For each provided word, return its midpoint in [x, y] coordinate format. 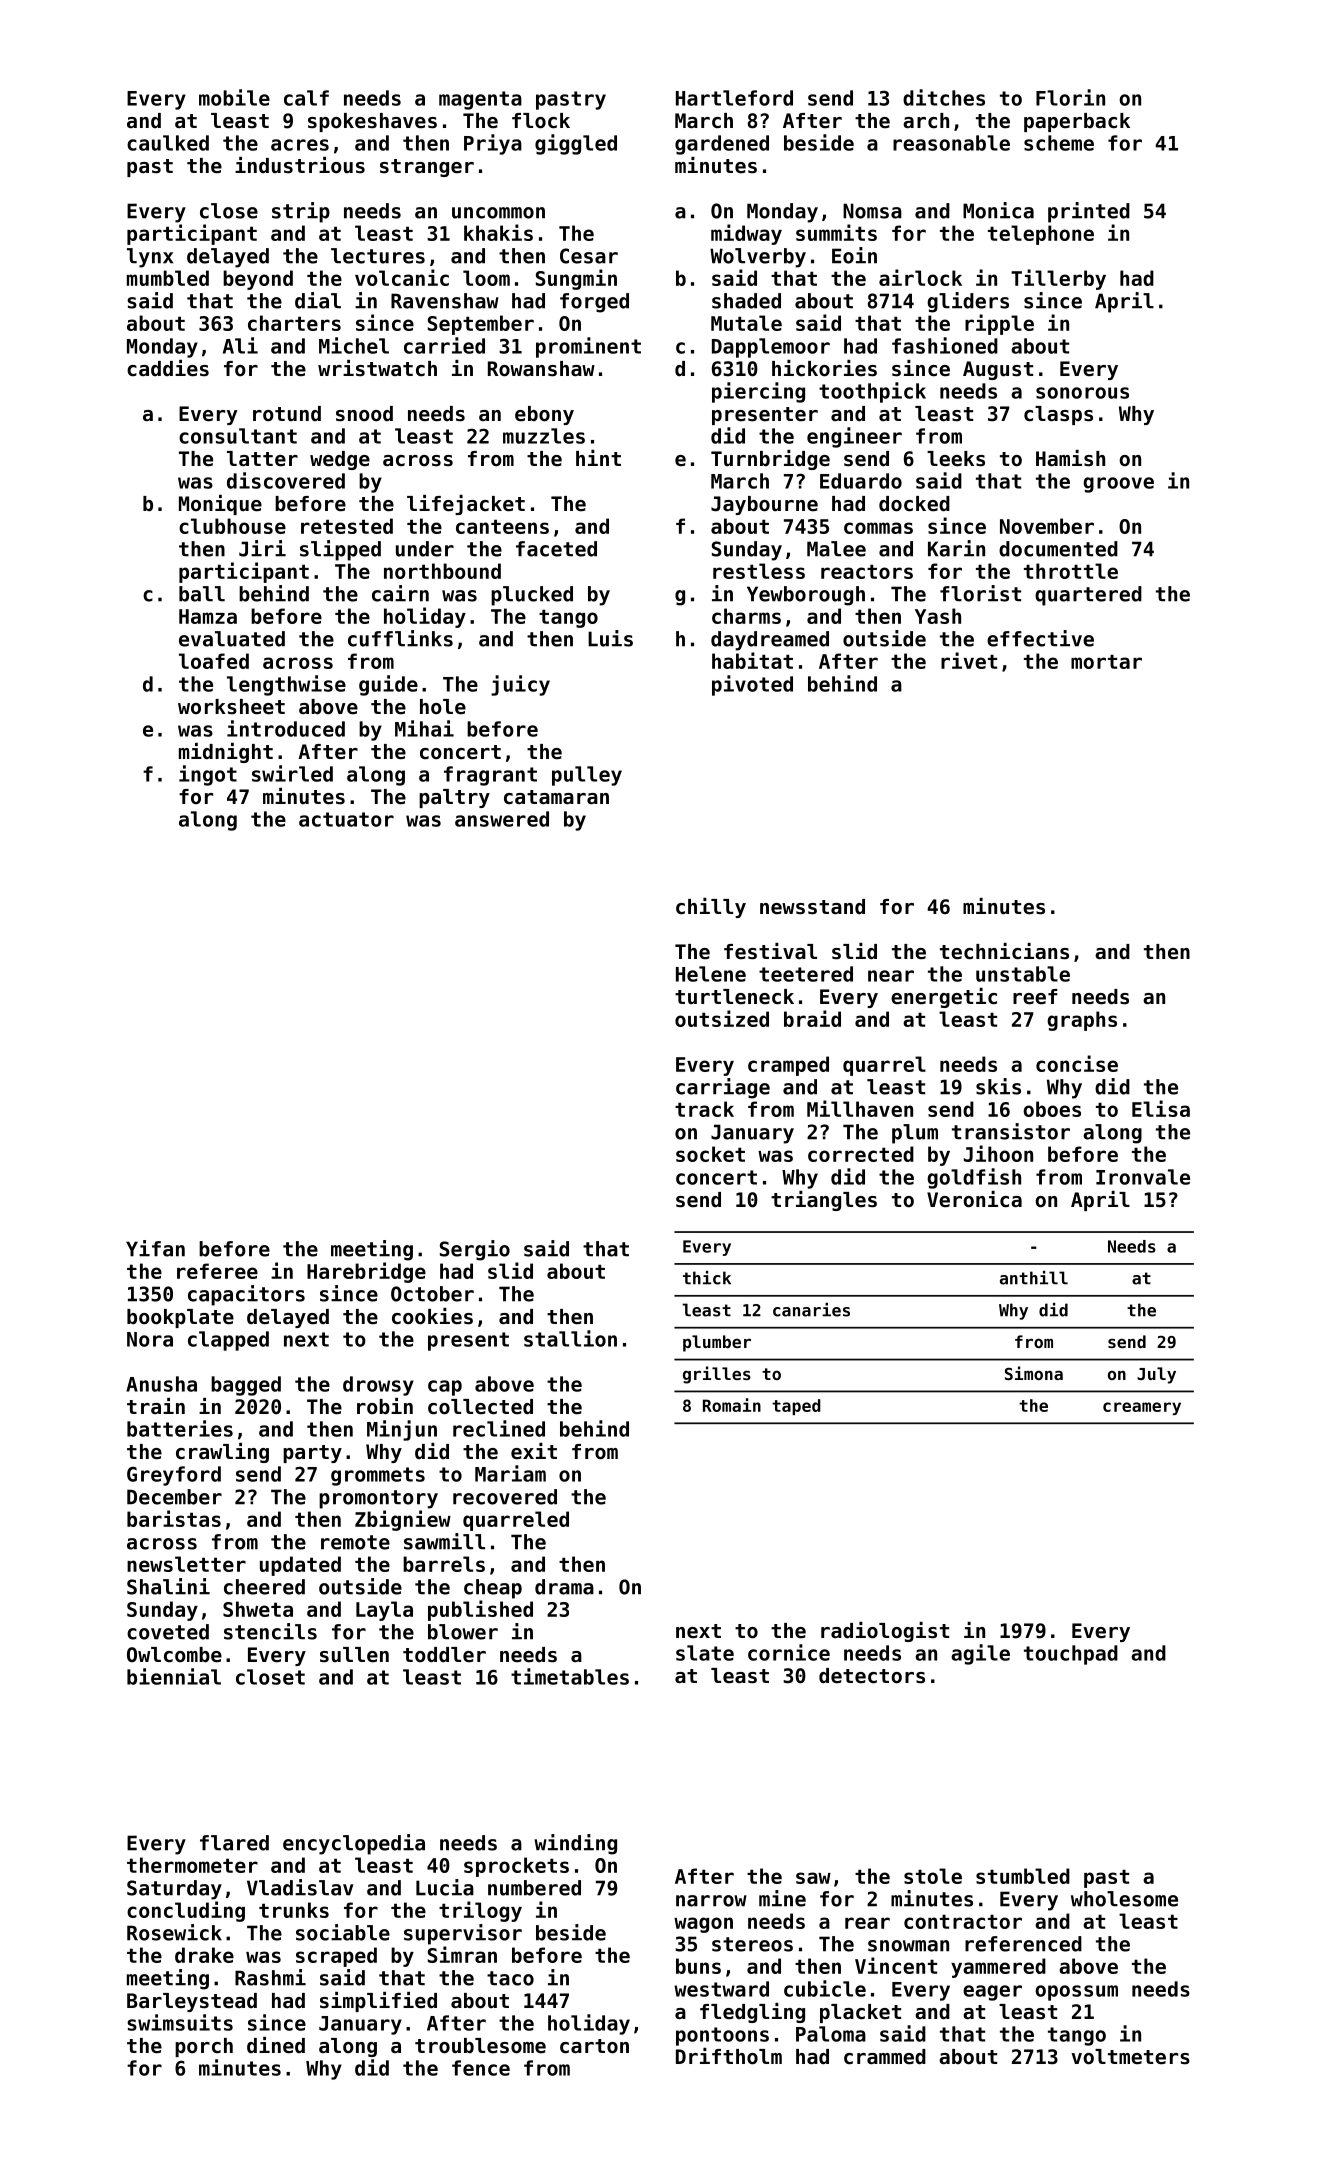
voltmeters [1130, 2057]
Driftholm [729, 2056]
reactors [867, 571]
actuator [346, 819]
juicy [520, 685]
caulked [168, 143]
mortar [1106, 661]
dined [276, 2045]
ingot [208, 775]
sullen [354, 1655]
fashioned [945, 345]
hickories [824, 368]
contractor [963, 1921]
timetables [570, 1676]
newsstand [812, 907]
